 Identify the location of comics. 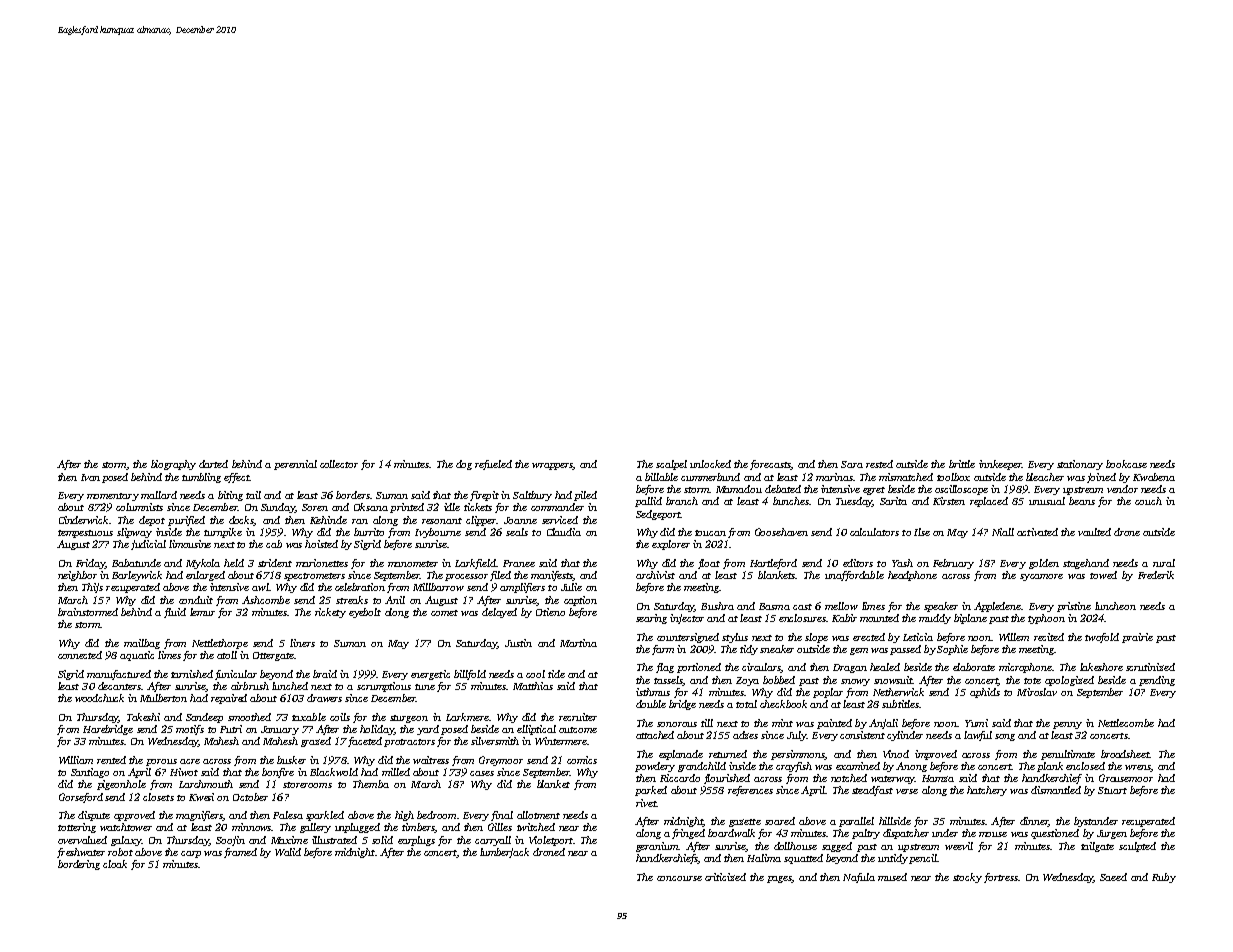
(582, 760).
